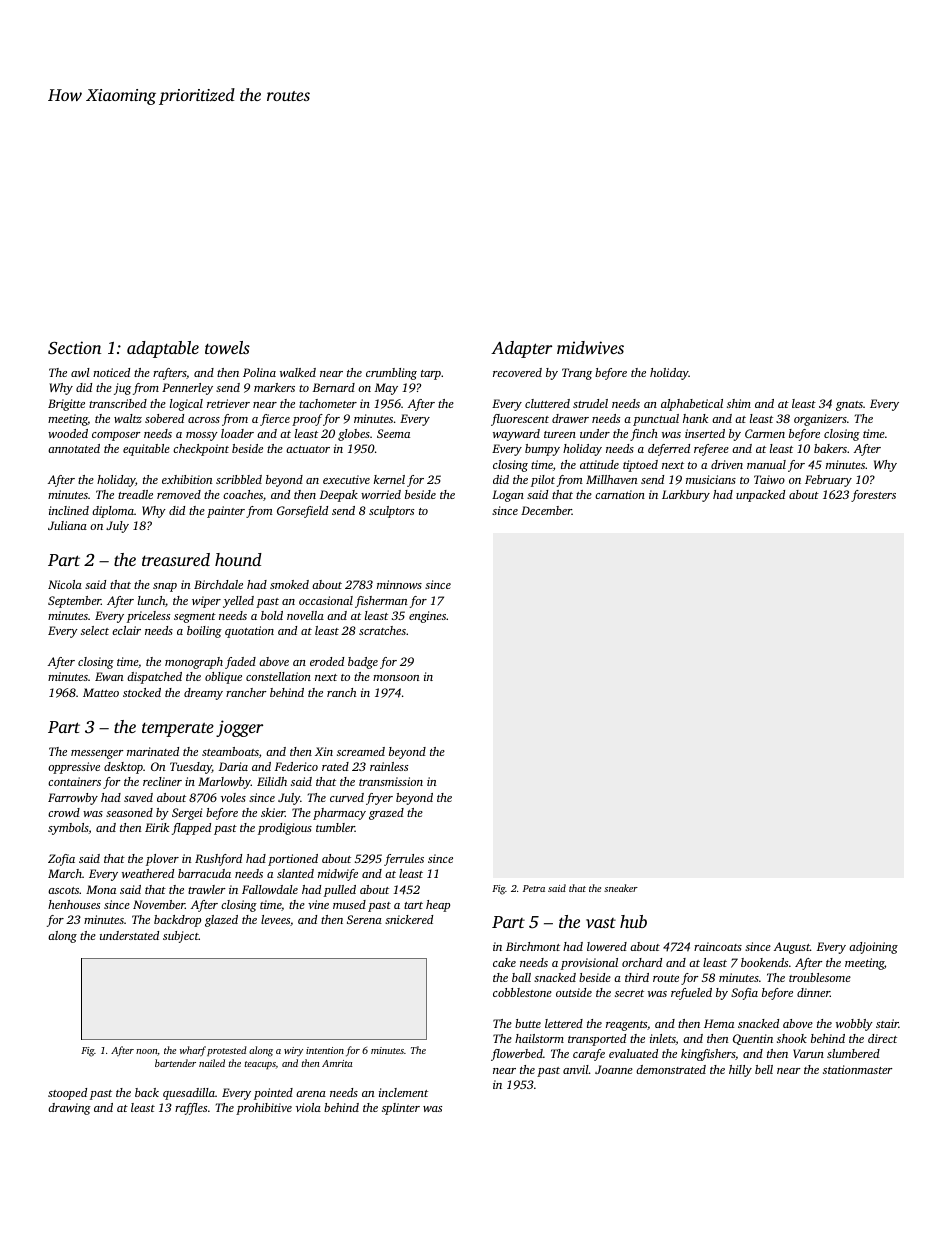 The width and height of the screenshot is (952, 1233). What do you see at coordinates (403, 1092) in the screenshot?
I see `inclement` at bounding box center [403, 1092].
